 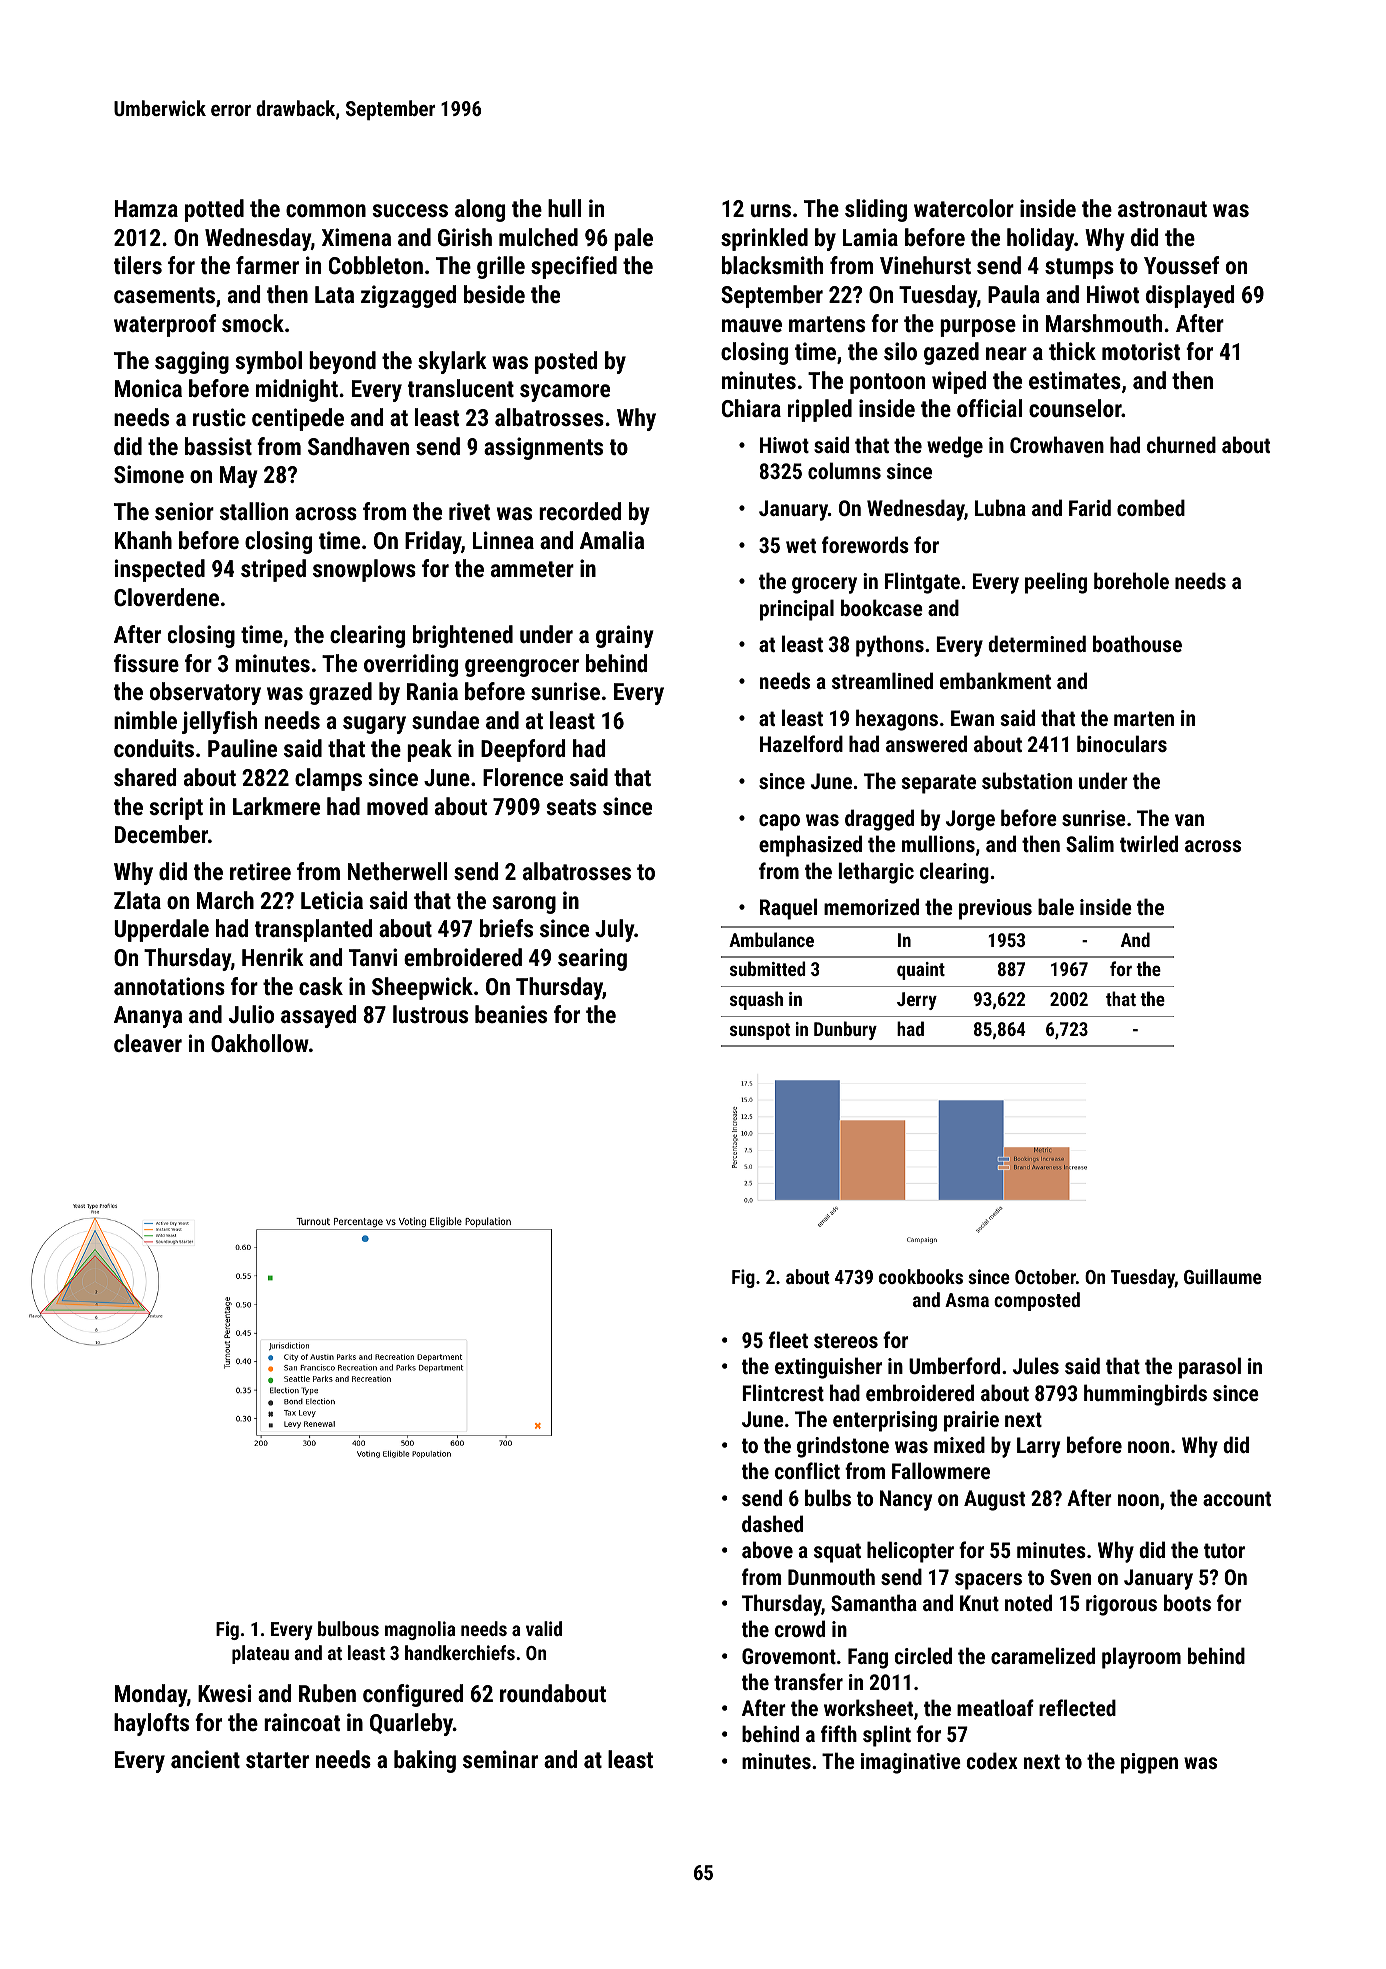 I want to click on valid, so click(x=544, y=1628).
